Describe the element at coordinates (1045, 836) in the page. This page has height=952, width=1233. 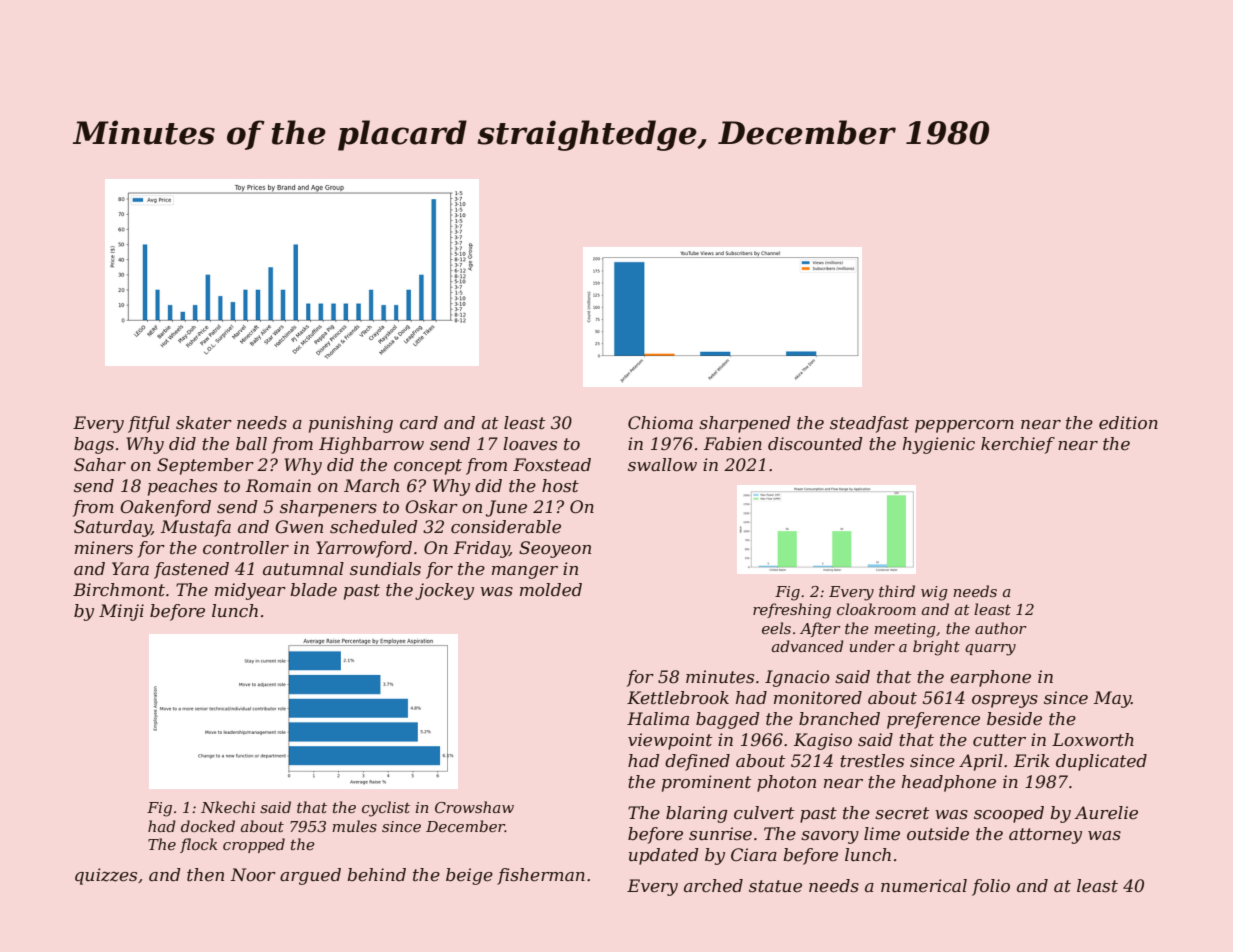
I see `attorney` at that location.
